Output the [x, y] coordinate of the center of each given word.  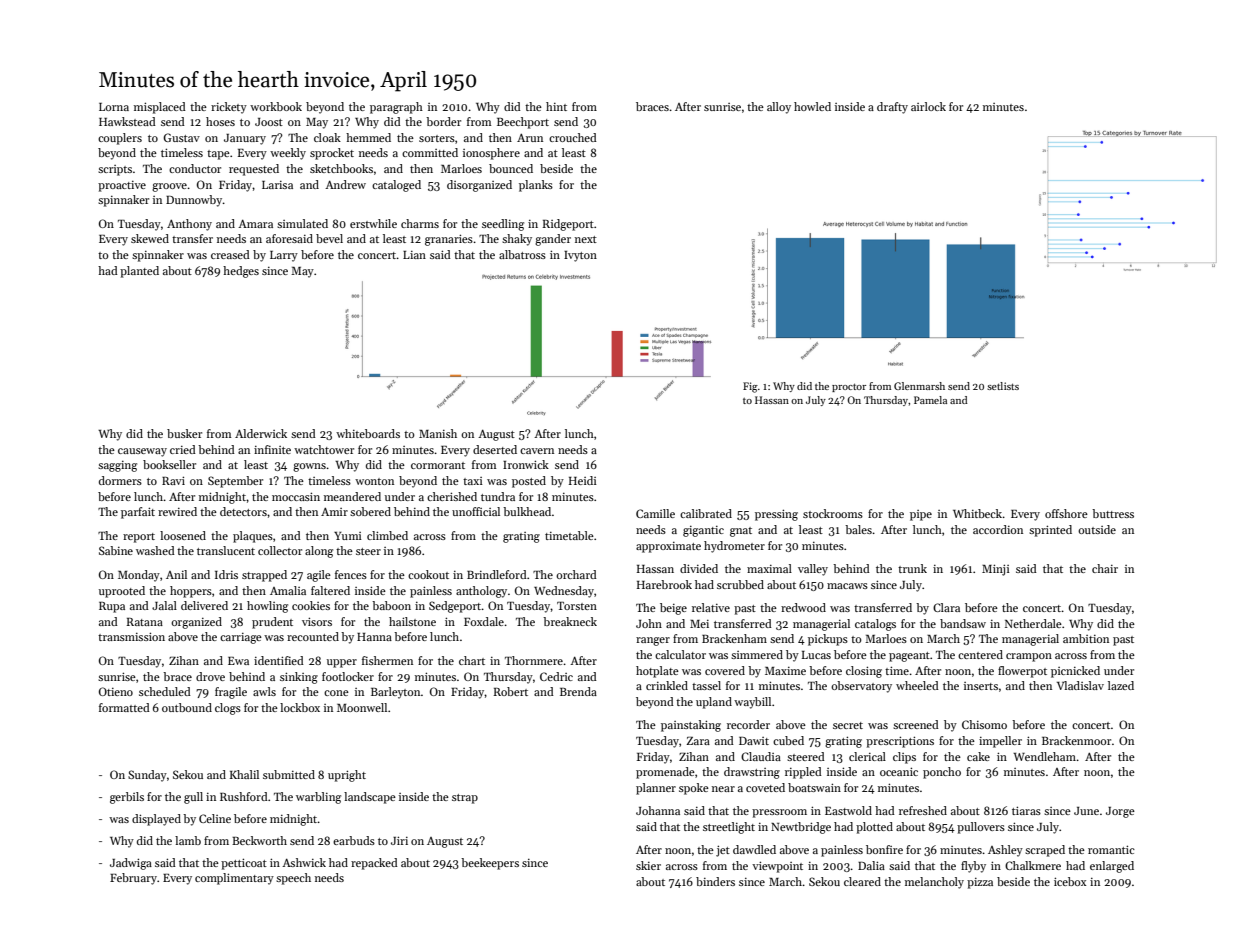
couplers [120, 139]
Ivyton [580, 256]
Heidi [583, 480]
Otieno [116, 691]
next [586, 239]
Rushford [244, 796]
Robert [511, 691]
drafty [892, 108]
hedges [241, 272]
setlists [1003, 386]
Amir [334, 512]
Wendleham [1044, 756]
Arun [530, 138]
